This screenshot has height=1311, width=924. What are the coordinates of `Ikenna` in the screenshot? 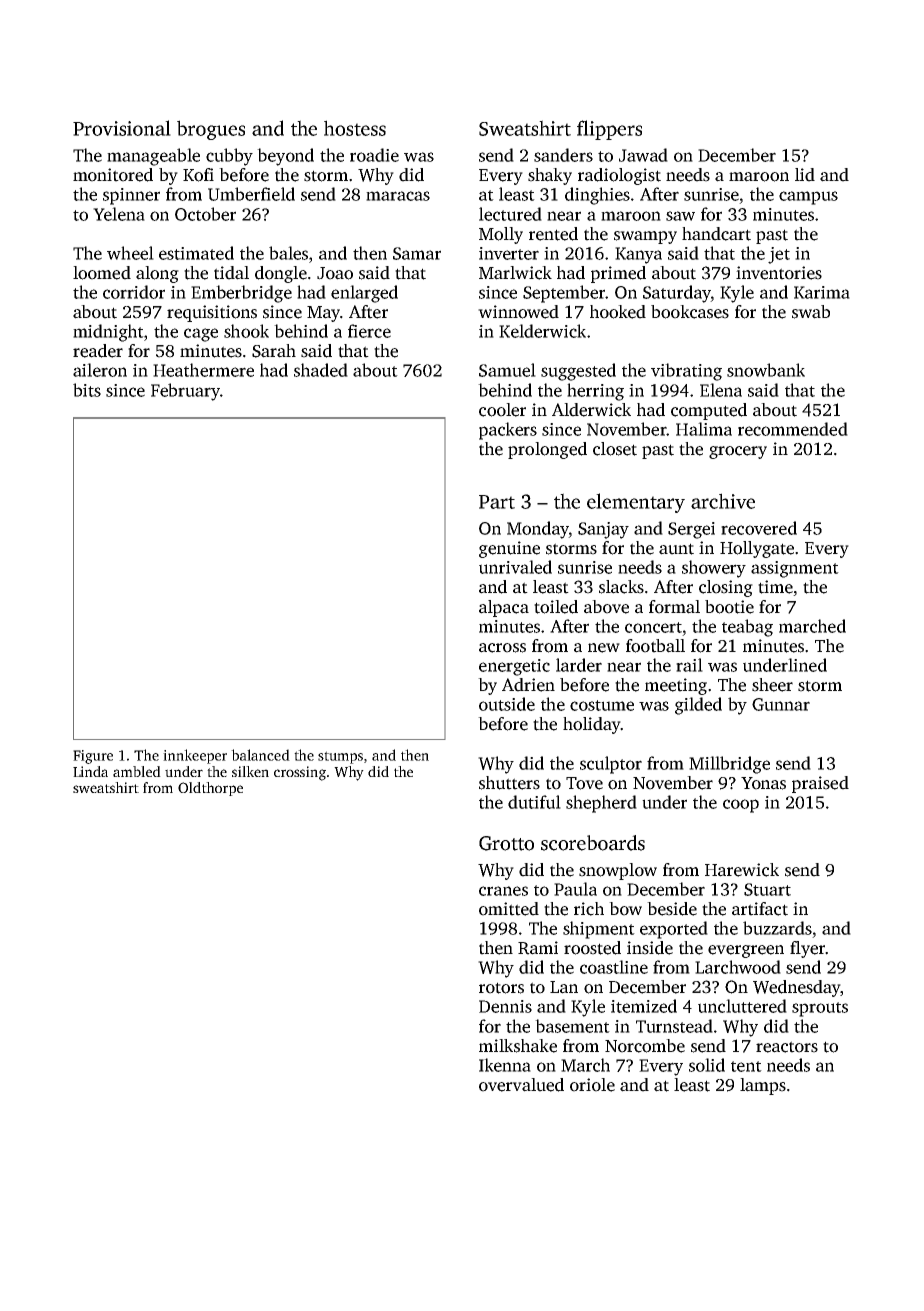 It's located at (505, 1065).
